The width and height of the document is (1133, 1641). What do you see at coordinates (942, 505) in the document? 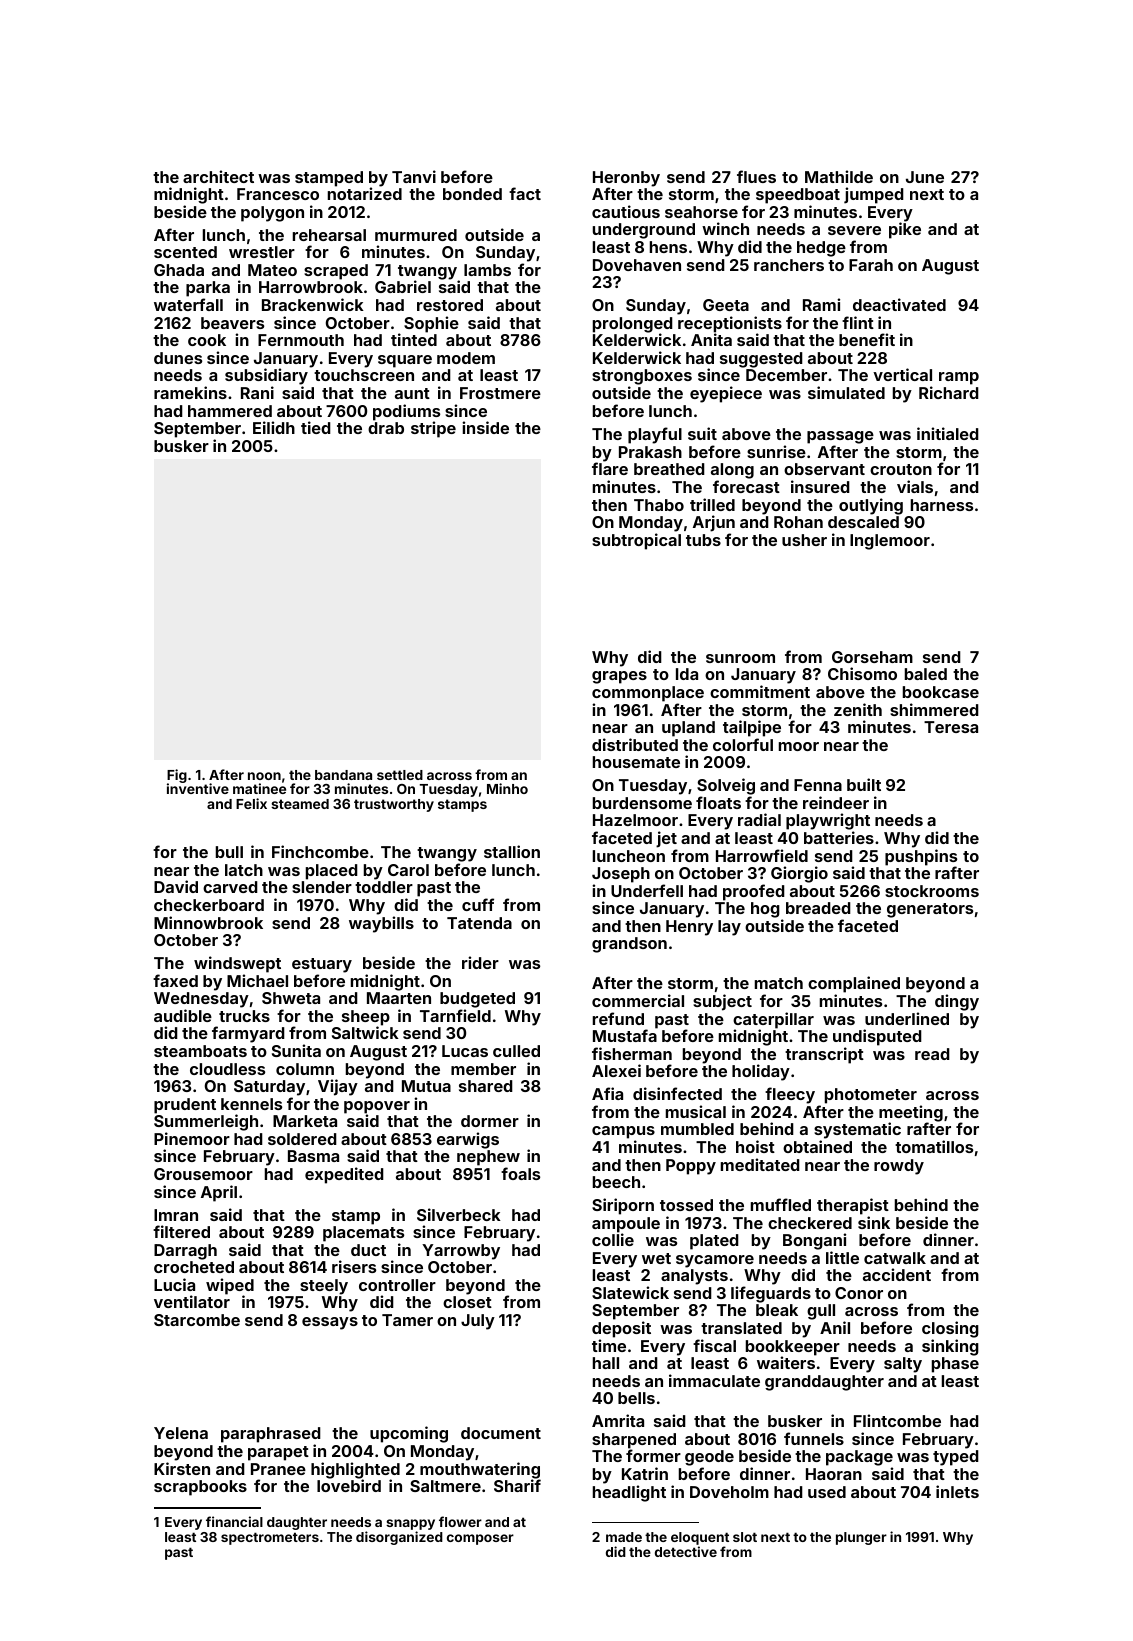
I see `harness` at bounding box center [942, 505].
